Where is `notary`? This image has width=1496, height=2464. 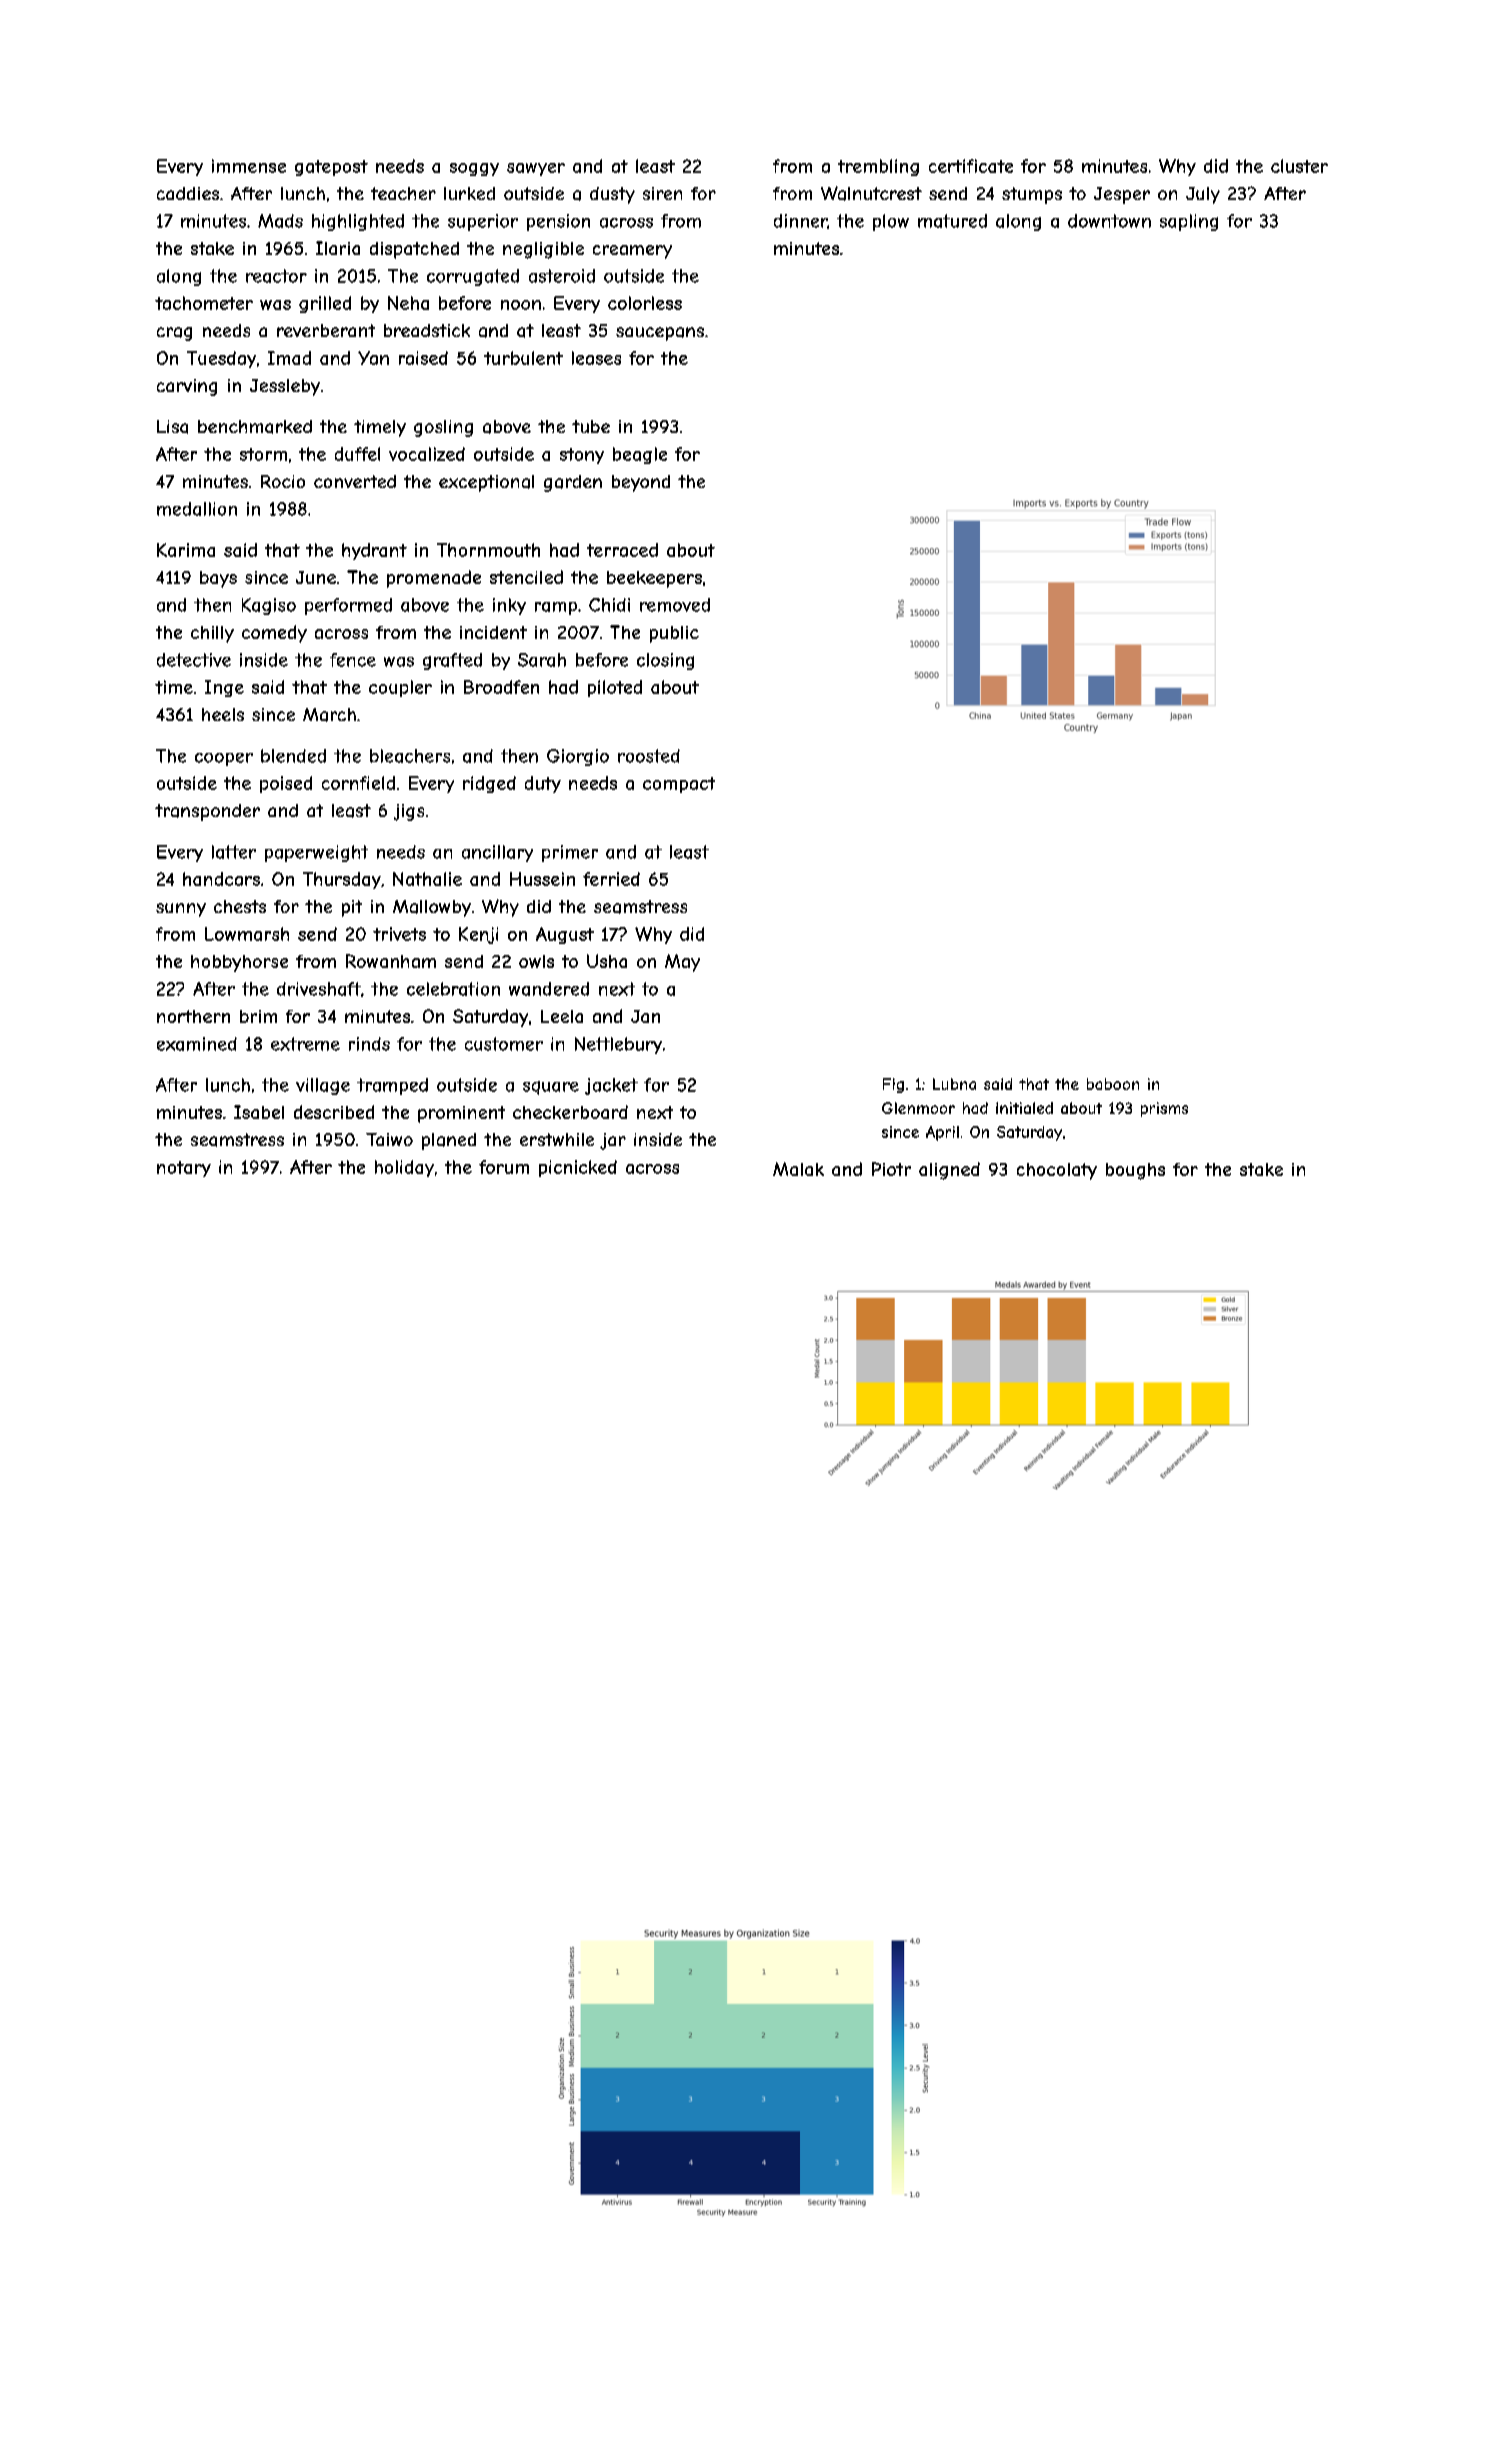 notary is located at coordinates (184, 1169).
